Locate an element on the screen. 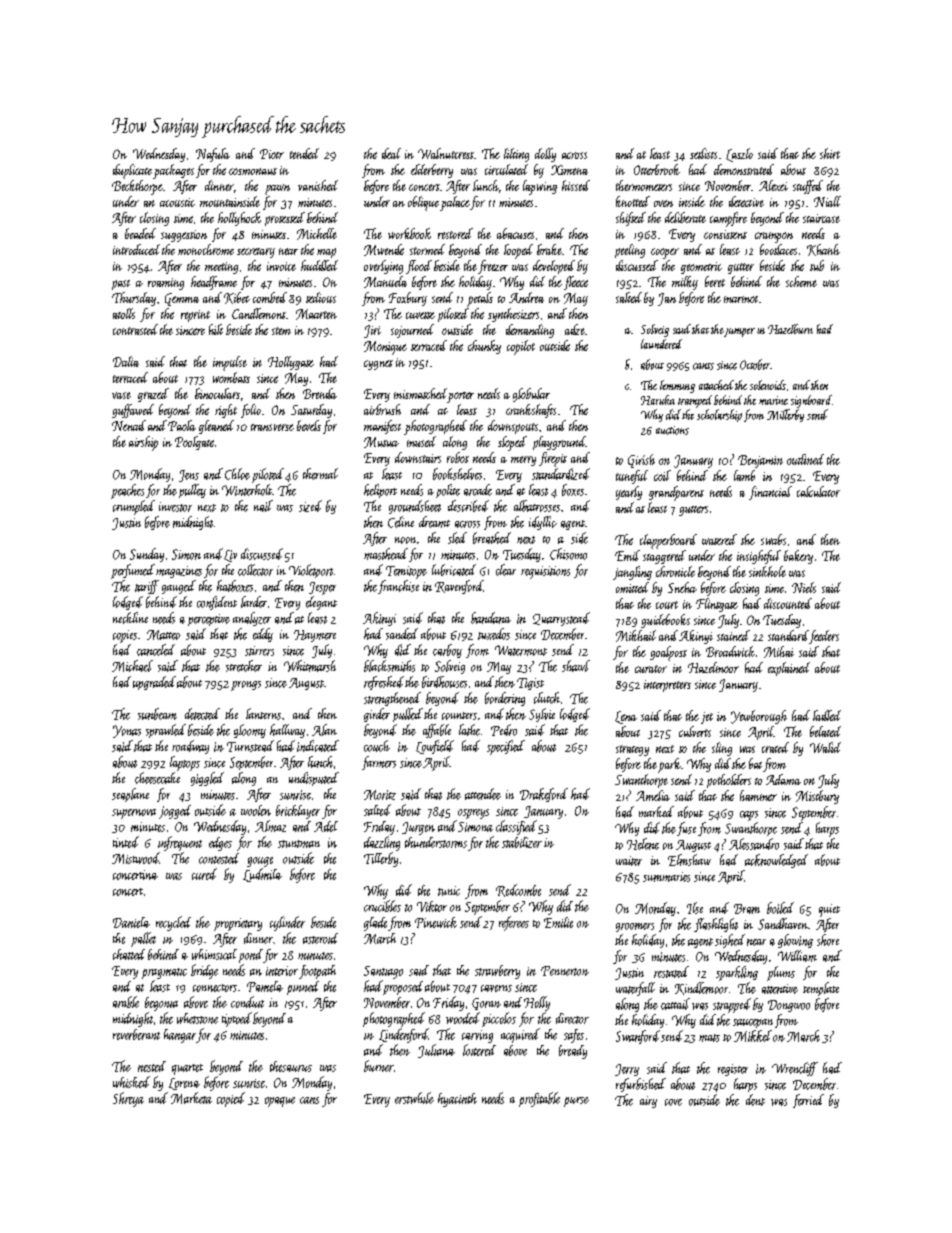 Image resolution: width=952 pixels, height=1233 pixels. signboard is located at coordinates (811, 401).
